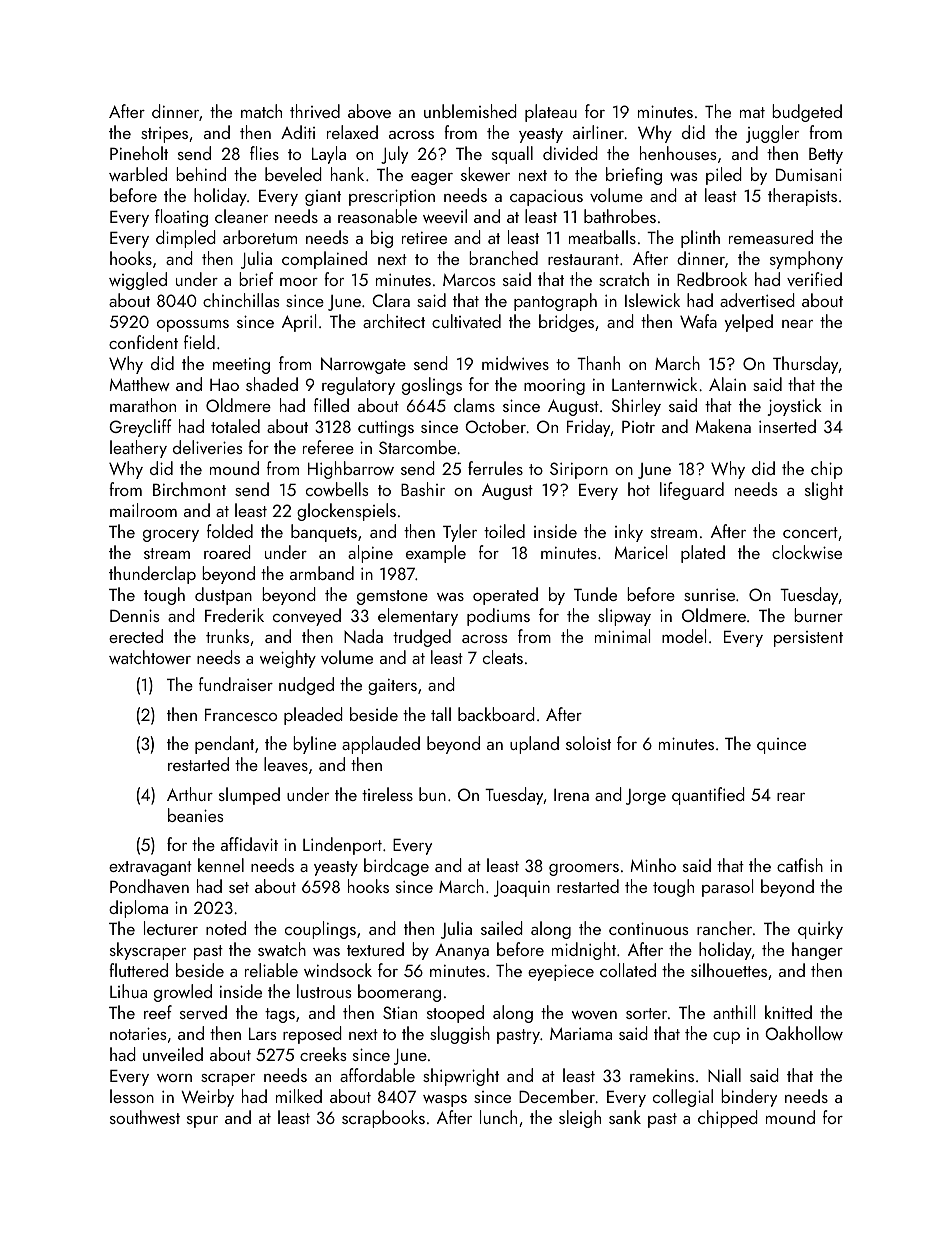 The height and width of the screenshot is (1233, 952). Describe the element at coordinates (653, 865) in the screenshot. I see `Minho` at that location.
